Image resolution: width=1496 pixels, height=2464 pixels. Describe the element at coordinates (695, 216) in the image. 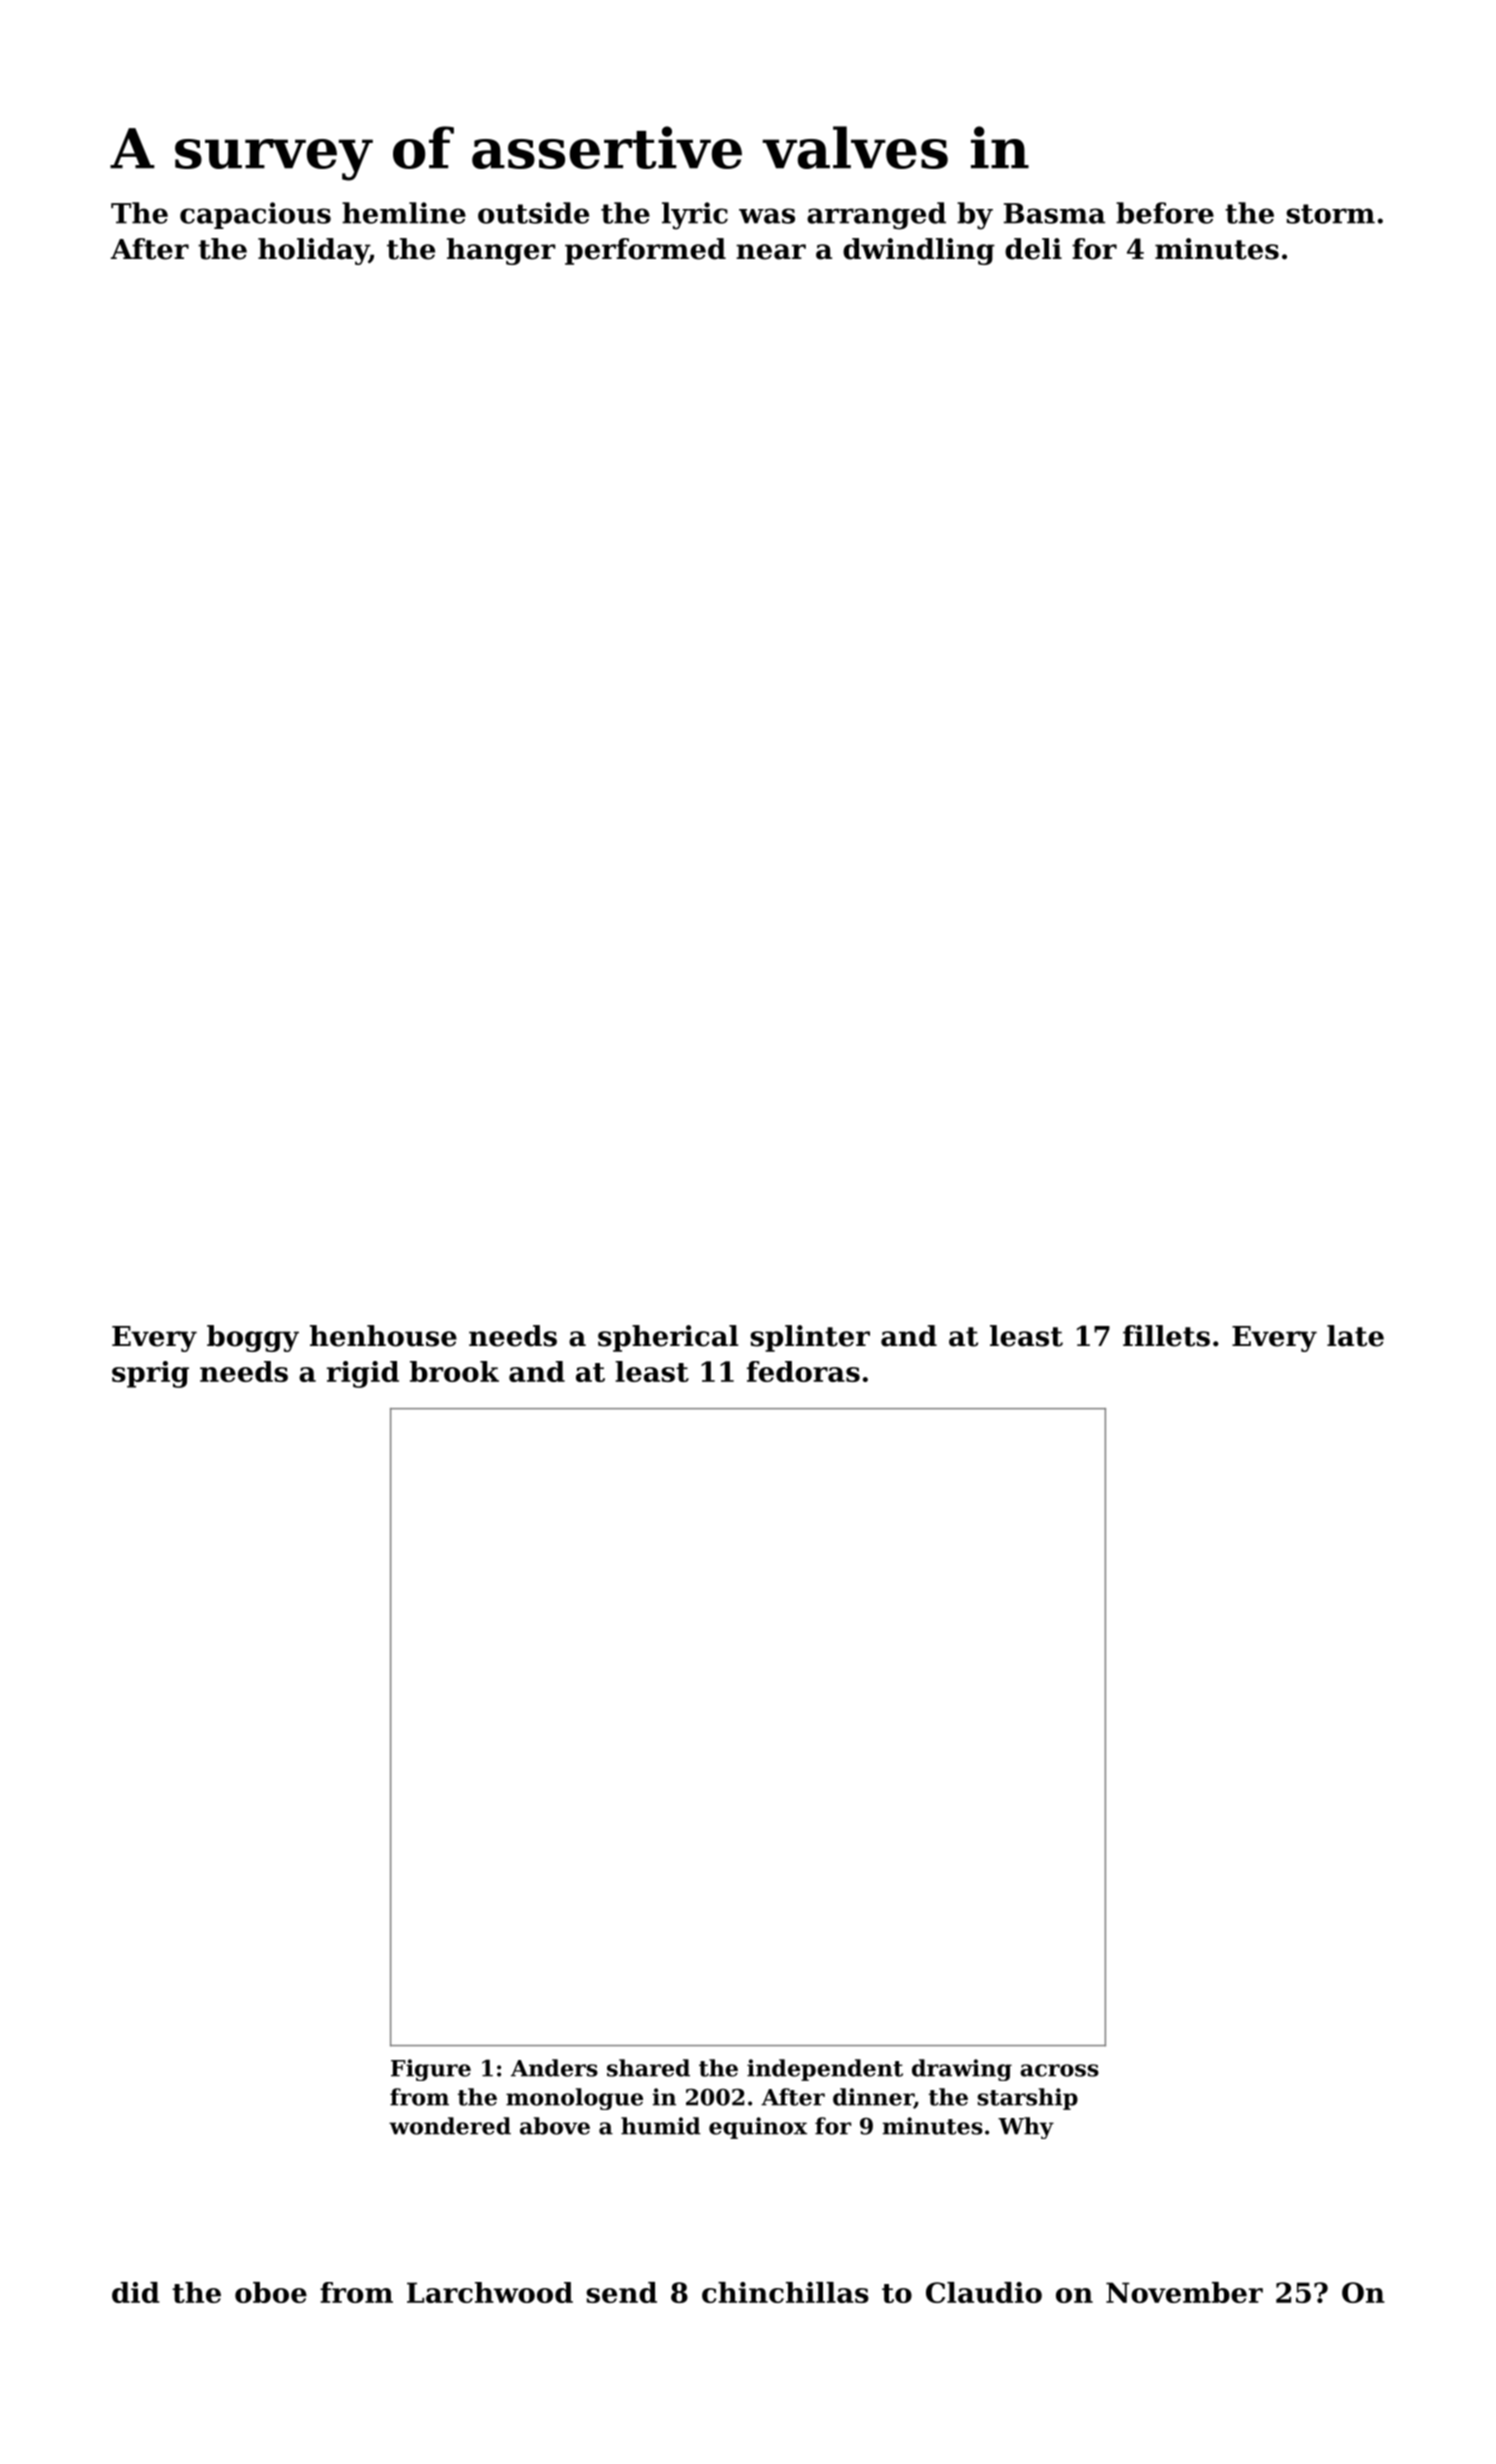

I see `lyric` at that location.
